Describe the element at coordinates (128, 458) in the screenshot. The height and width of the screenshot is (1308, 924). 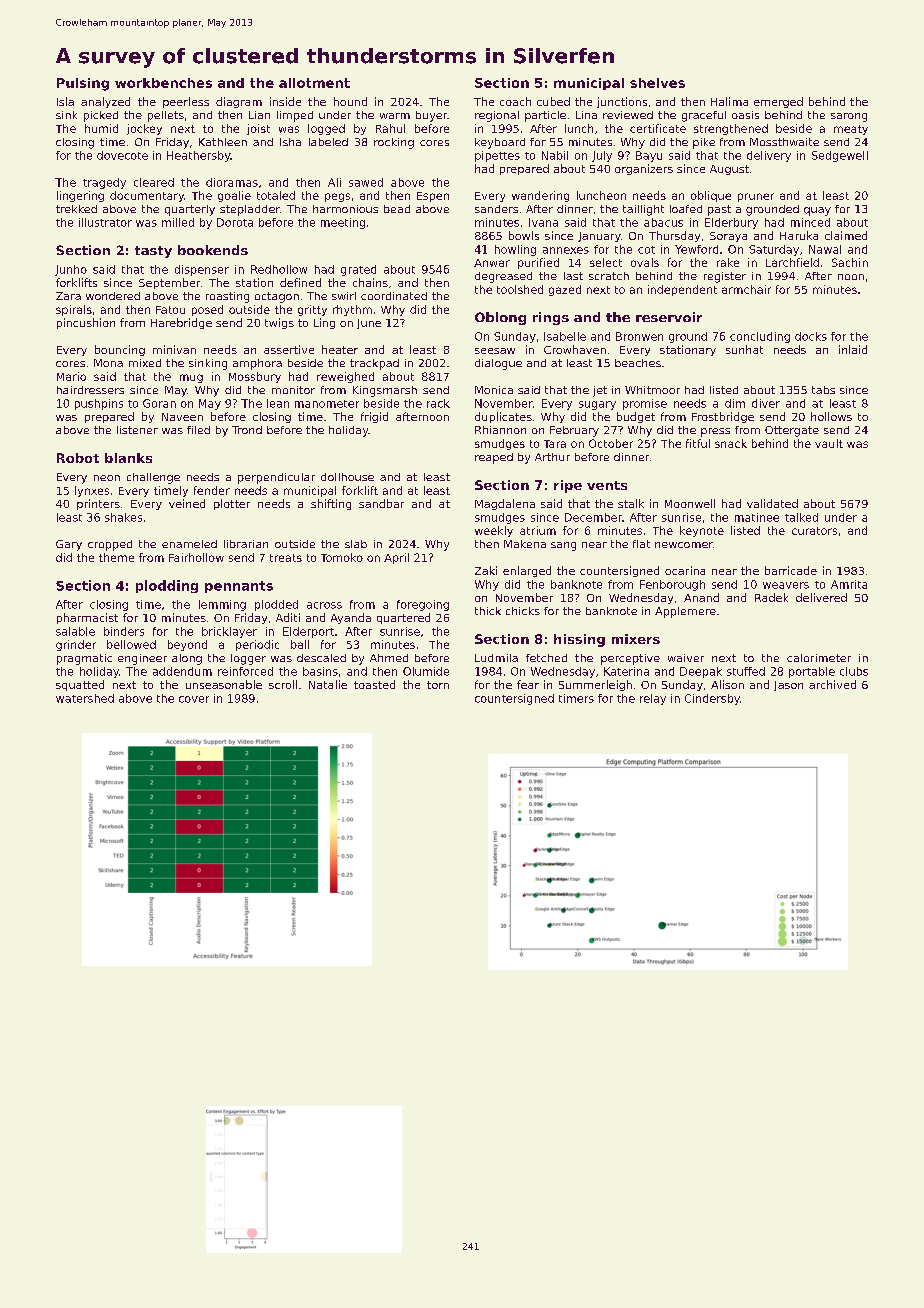
I see `blanks` at that location.
